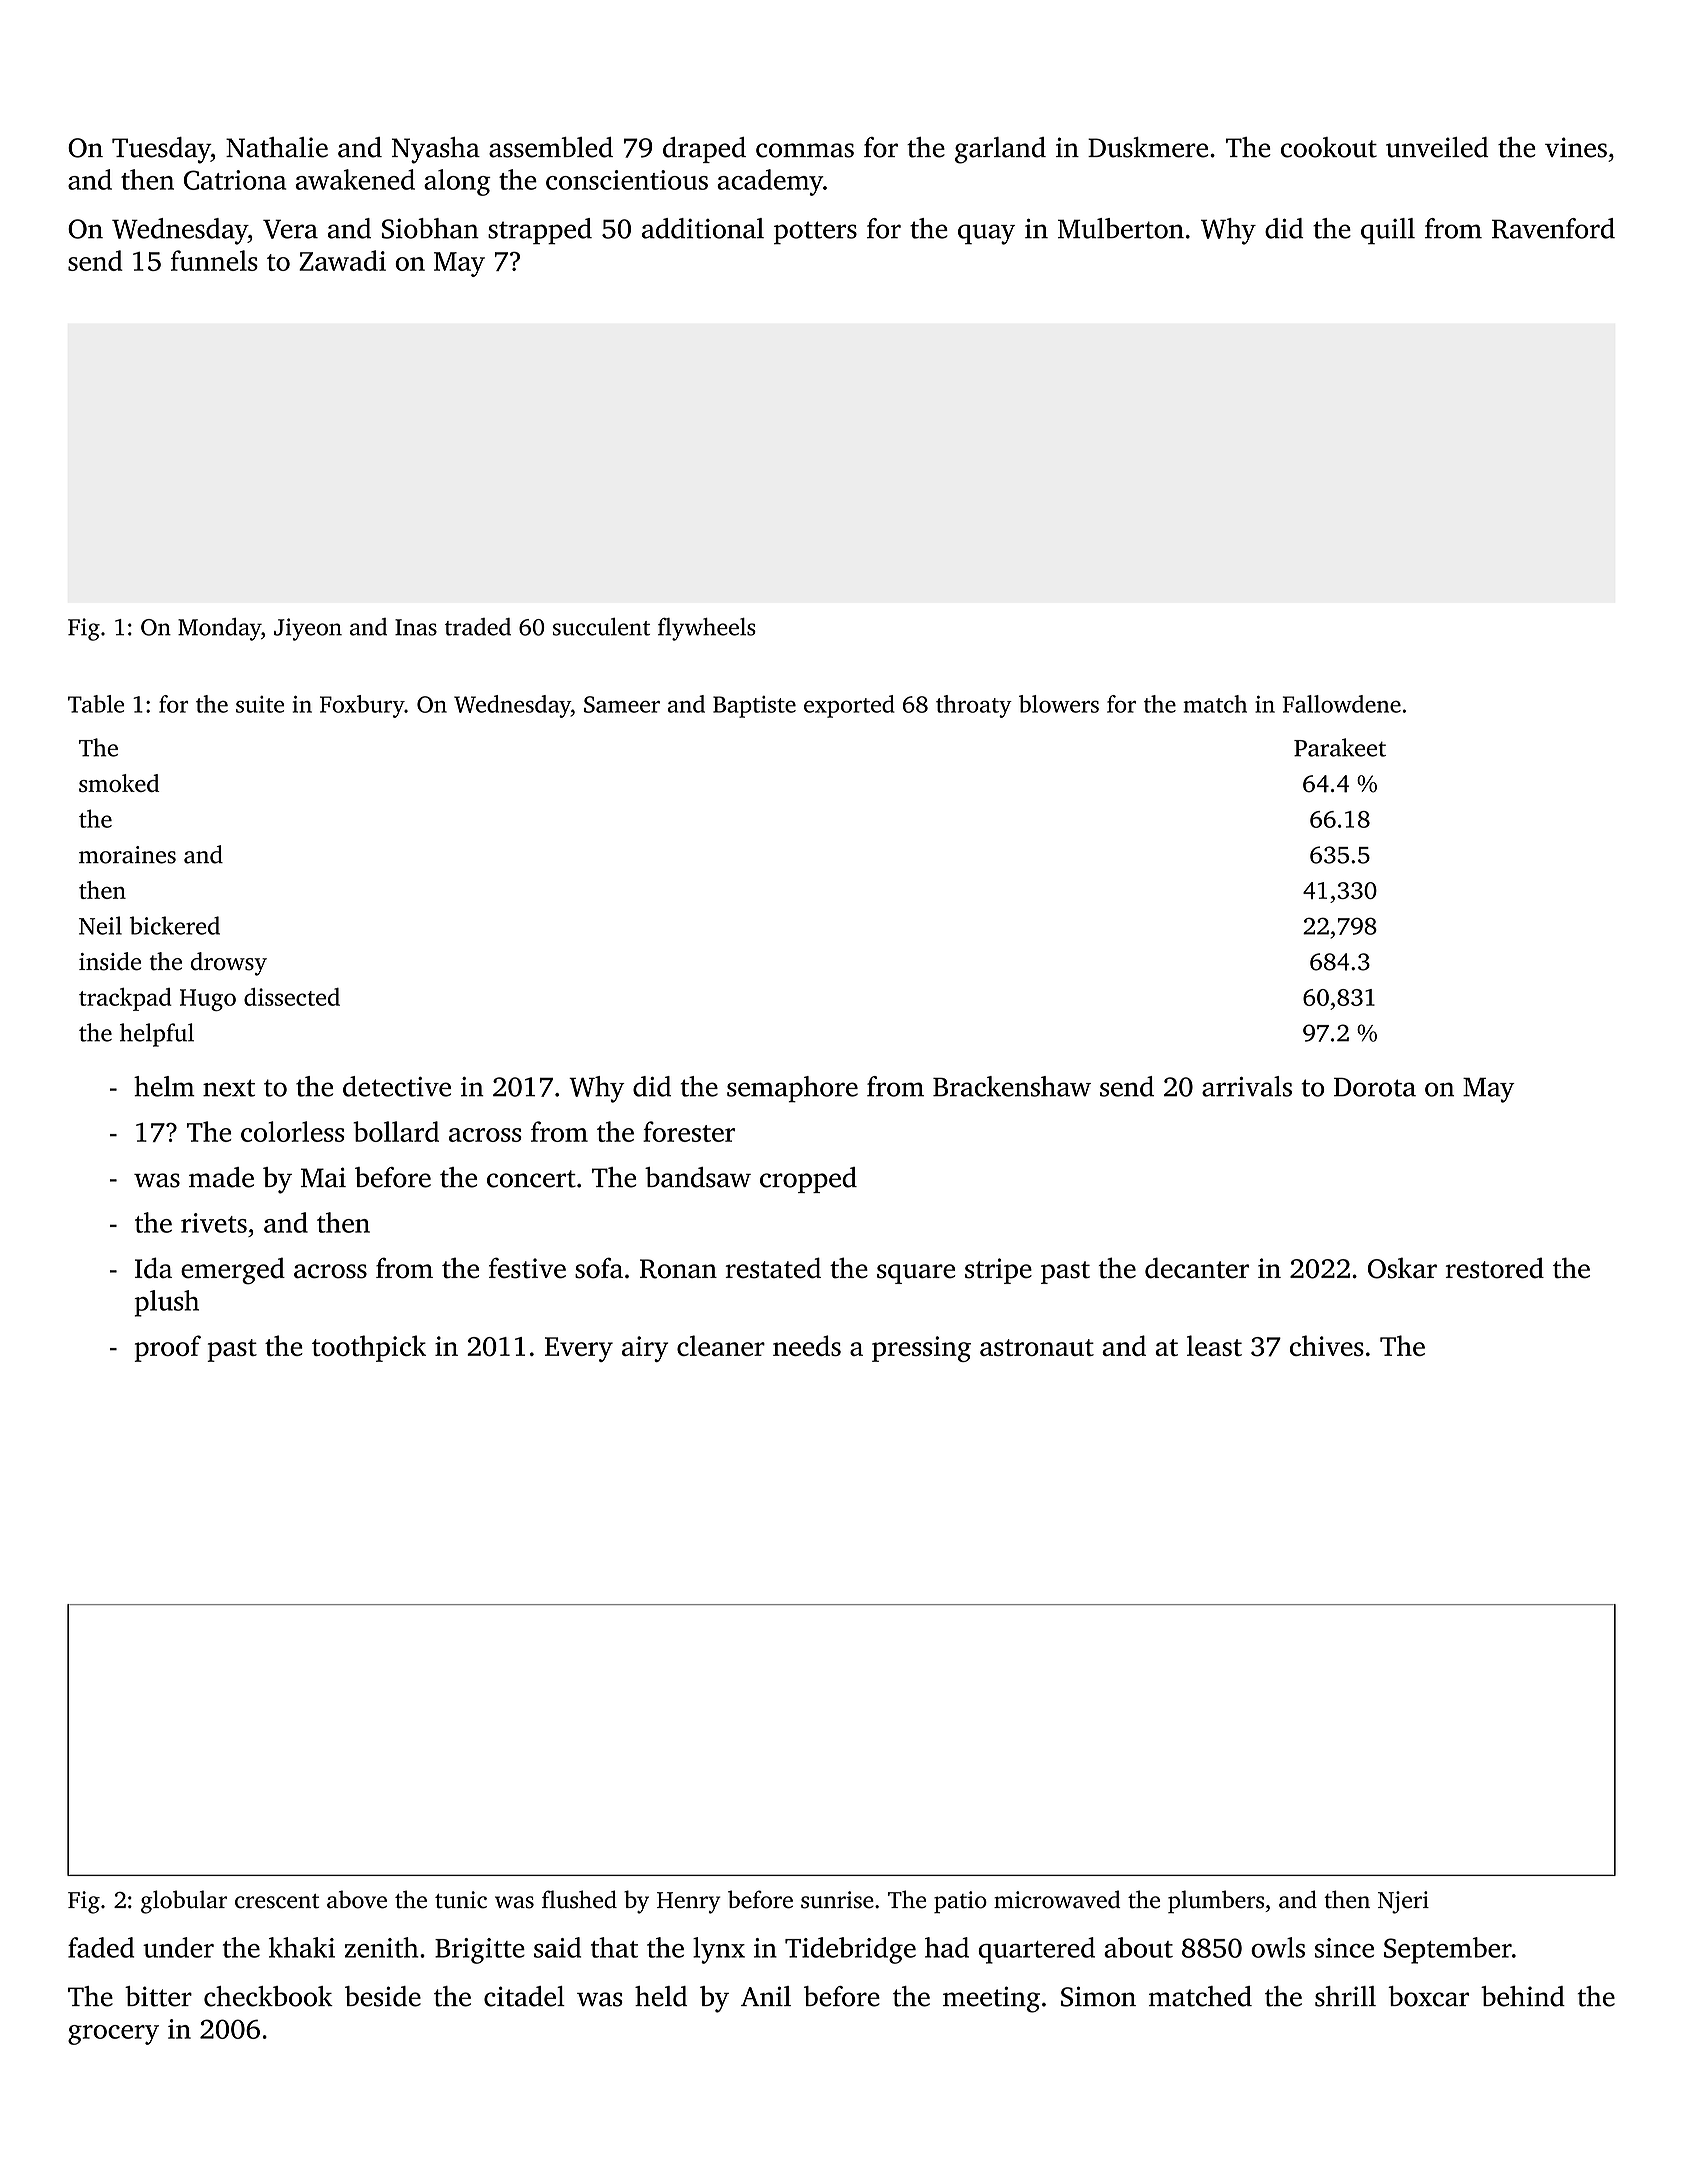  I want to click on Henry, so click(689, 1903).
